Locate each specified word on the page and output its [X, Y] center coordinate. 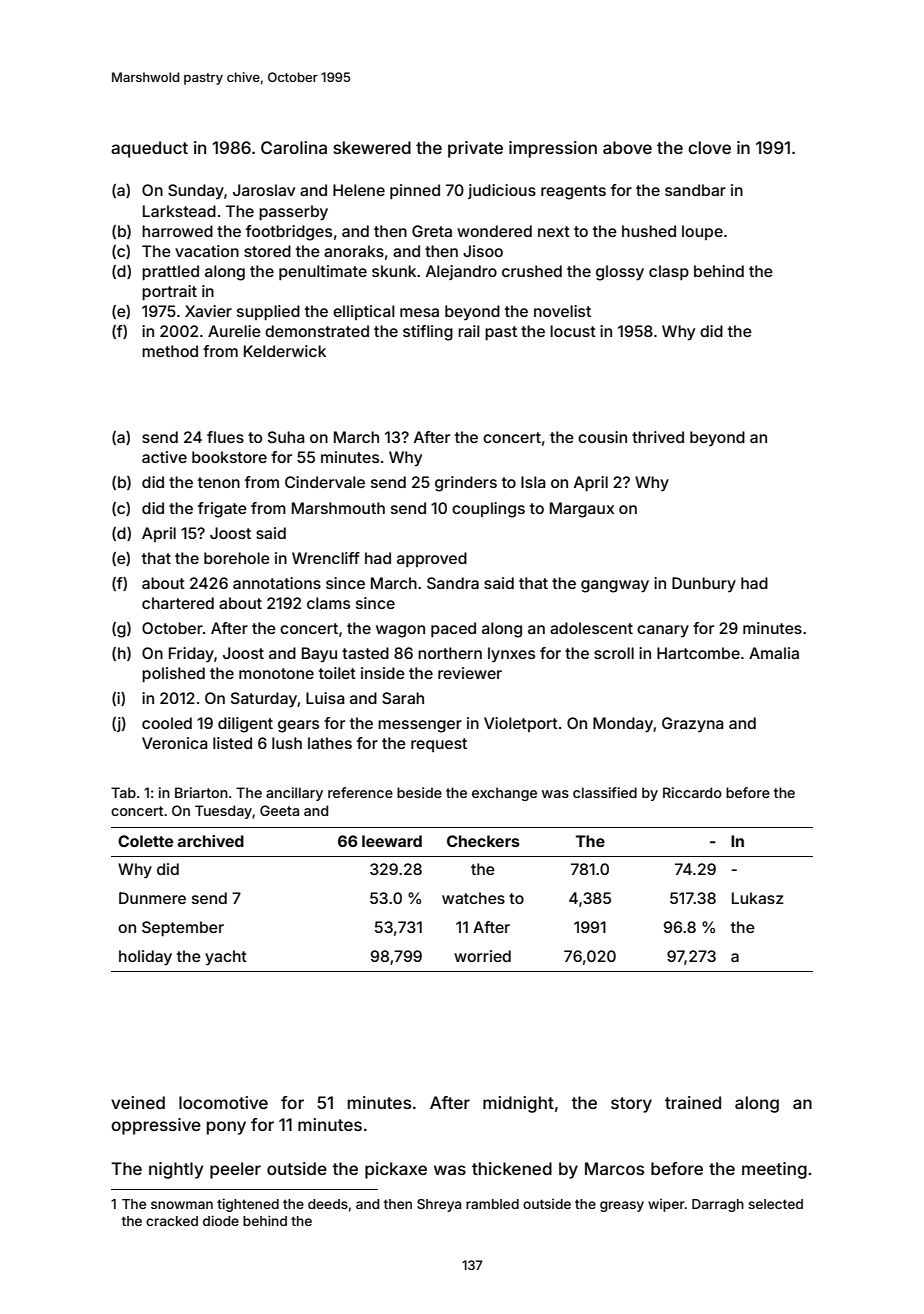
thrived [658, 437]
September [183, 928]
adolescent [591, 628]
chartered [178, 603]
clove [709, 147]
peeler [235, 1170]
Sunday [196, 192]
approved [432, 559]
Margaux [582, 510]
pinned [415, 191]
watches [473, 898]
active [164, 457]
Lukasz [758, 898]
